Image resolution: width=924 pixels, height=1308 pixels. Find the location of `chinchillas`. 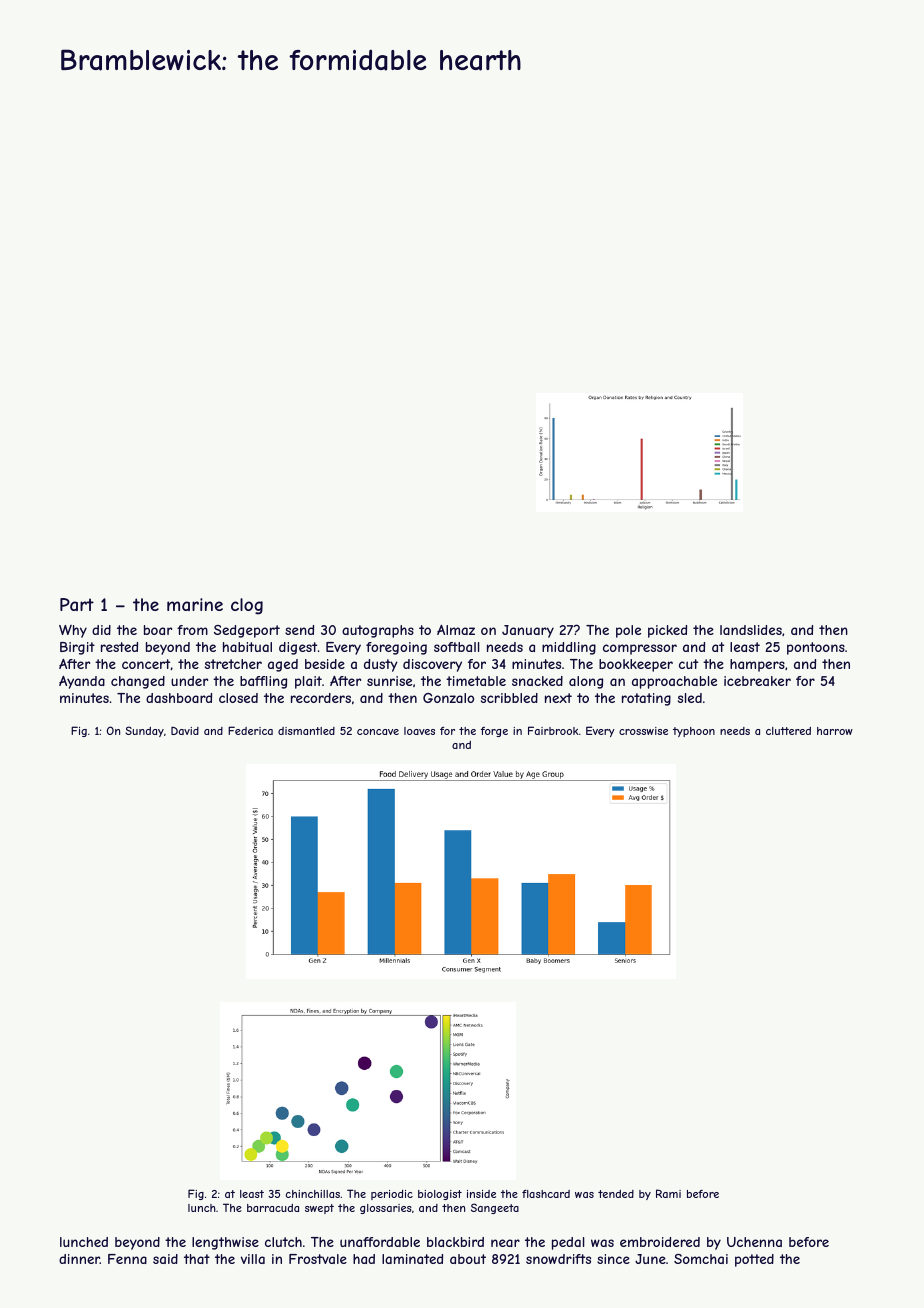

chinchillas is located at coordinates (313, 1194).
